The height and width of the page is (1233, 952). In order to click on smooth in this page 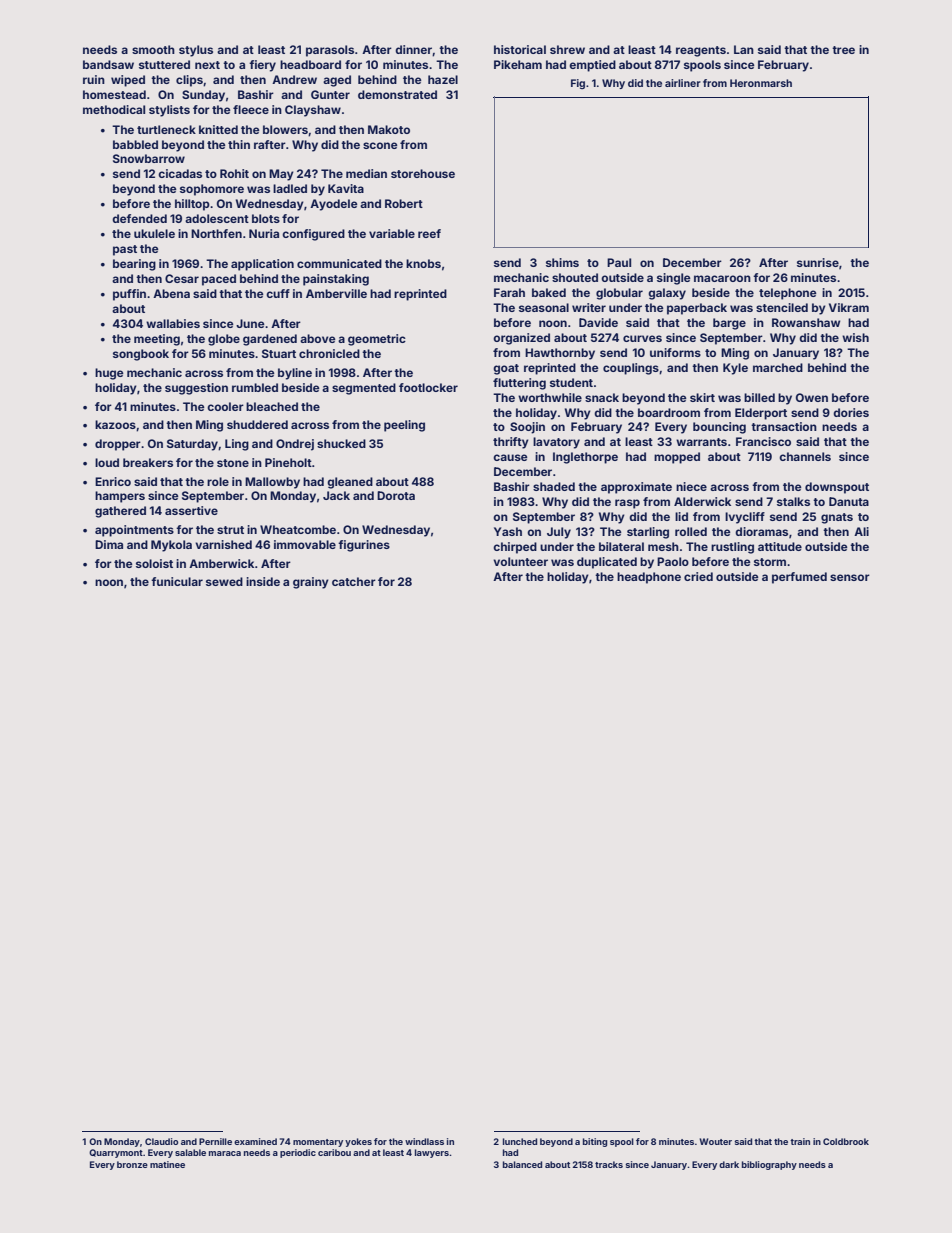, I will do `click(153, 49)`.
